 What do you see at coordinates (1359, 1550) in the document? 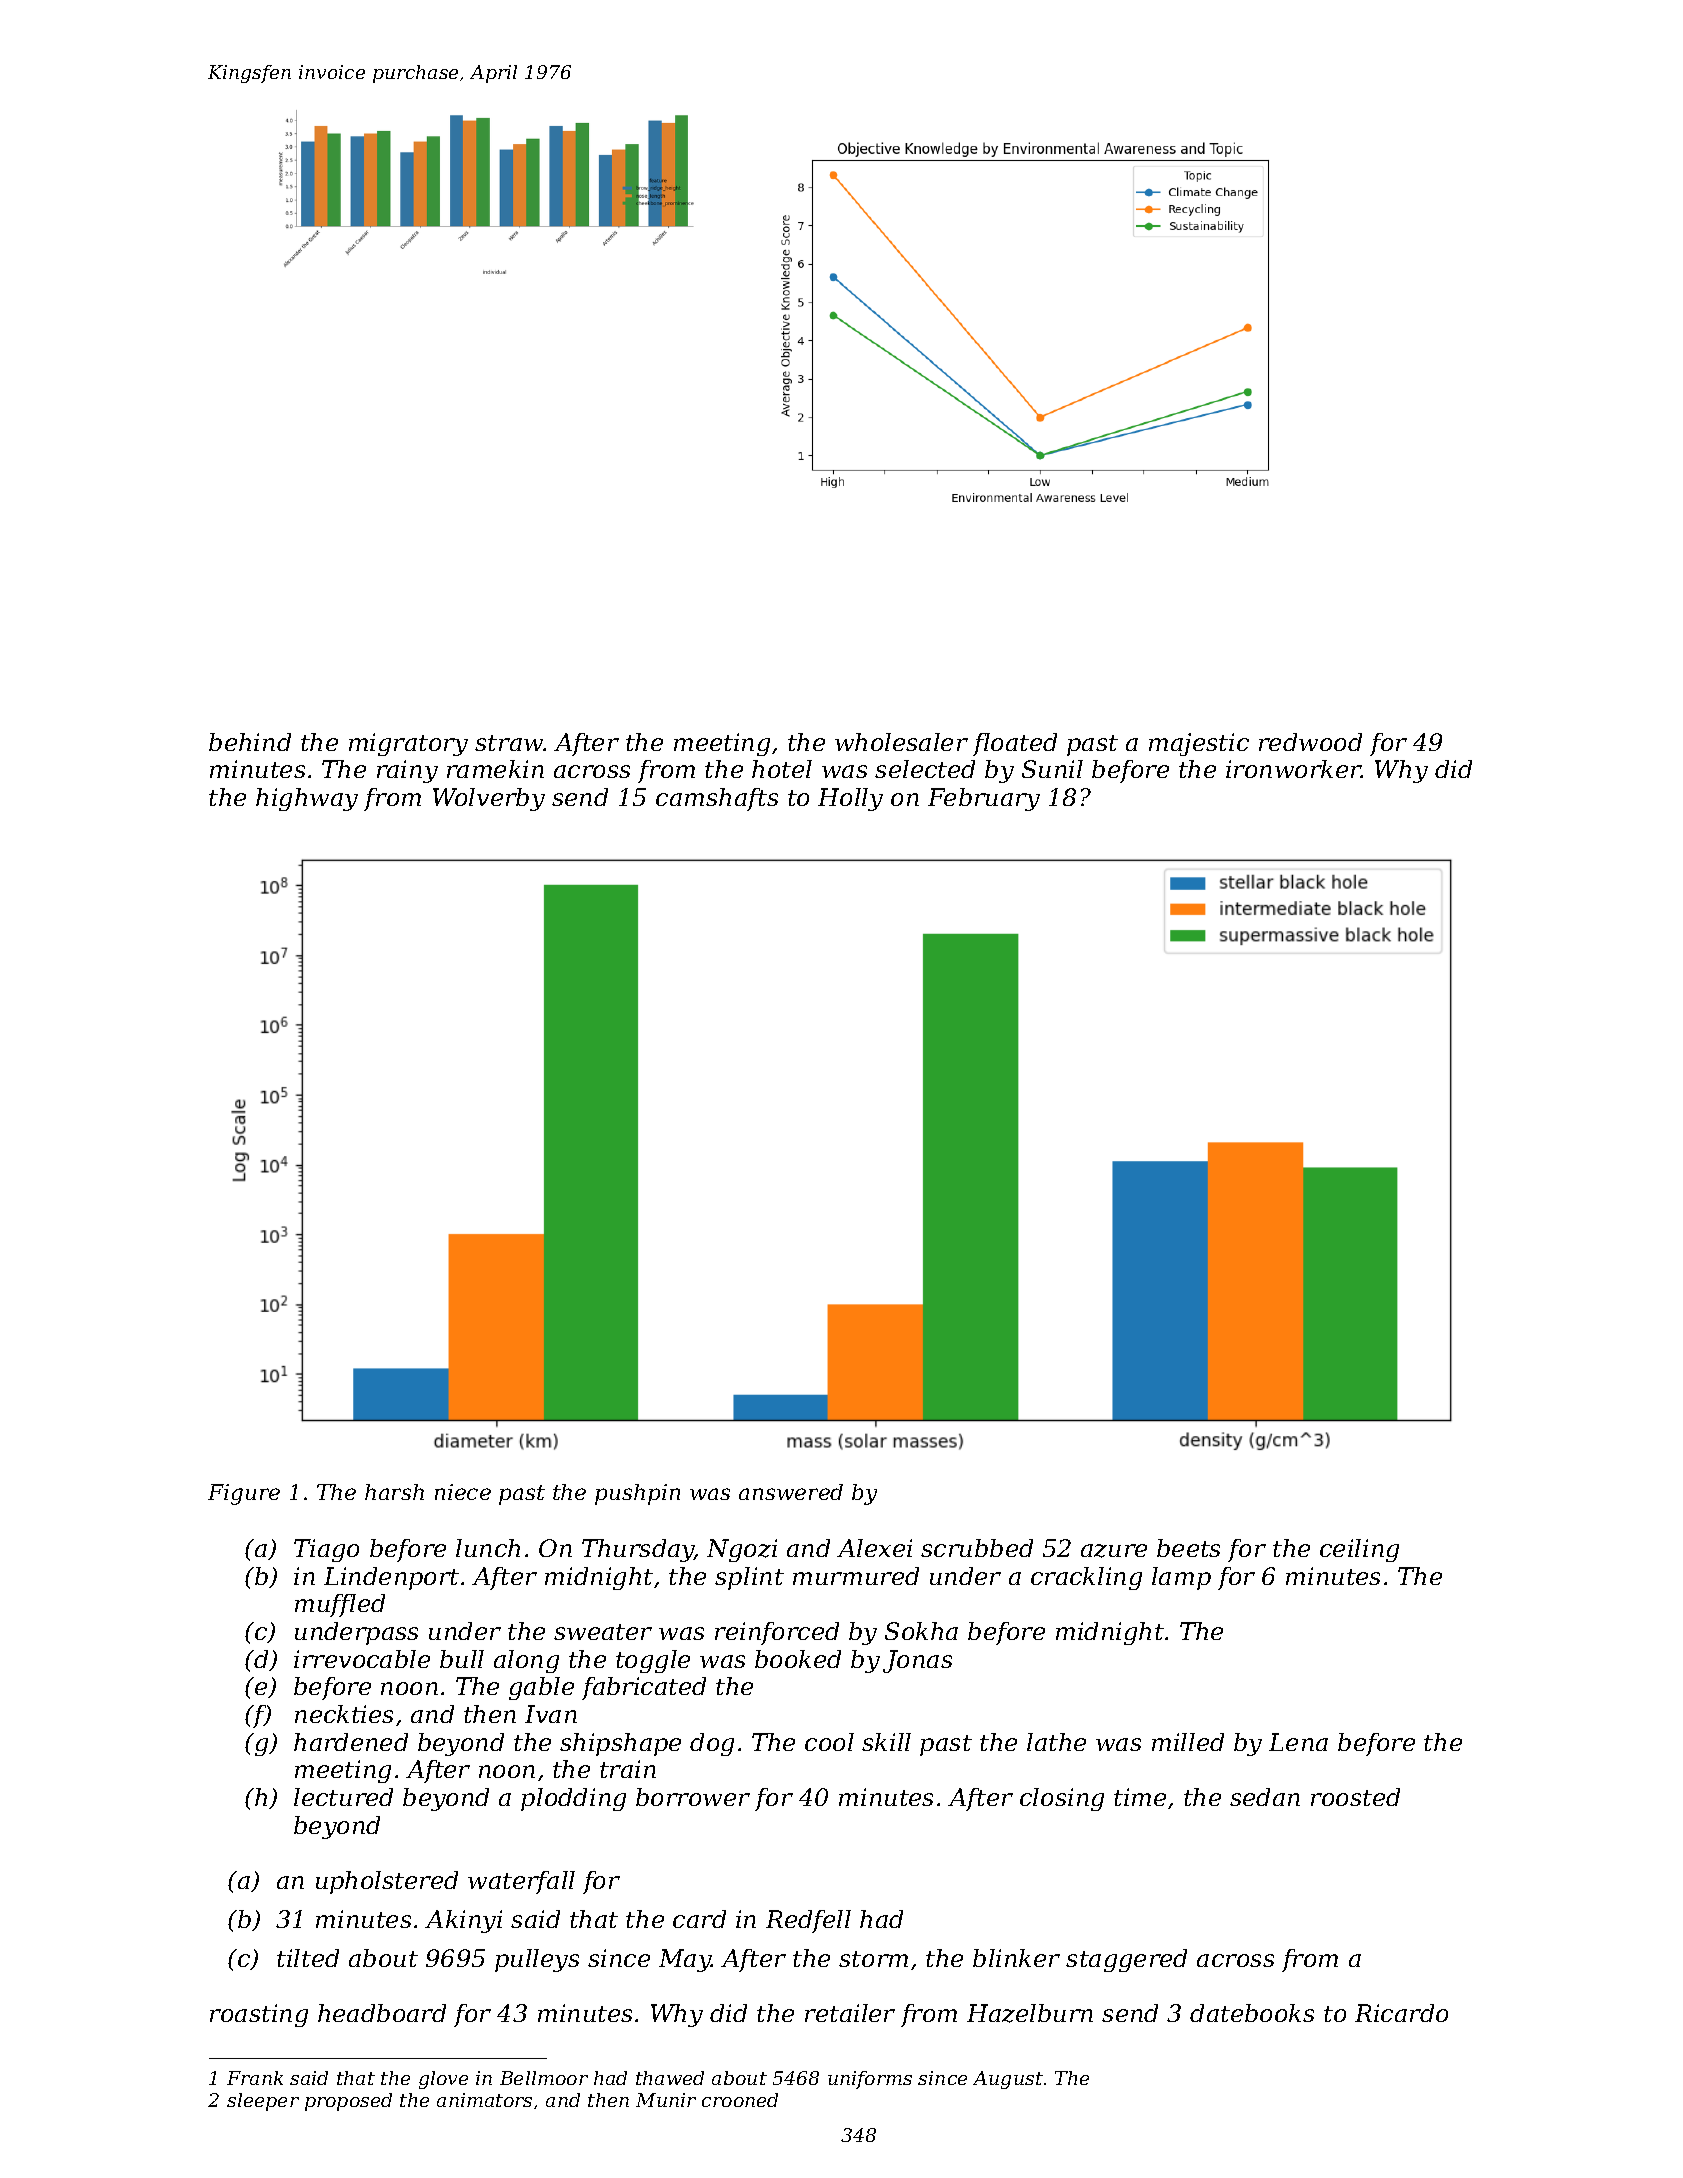
I see `ceiling` at bounding box center [1359, 1550].
